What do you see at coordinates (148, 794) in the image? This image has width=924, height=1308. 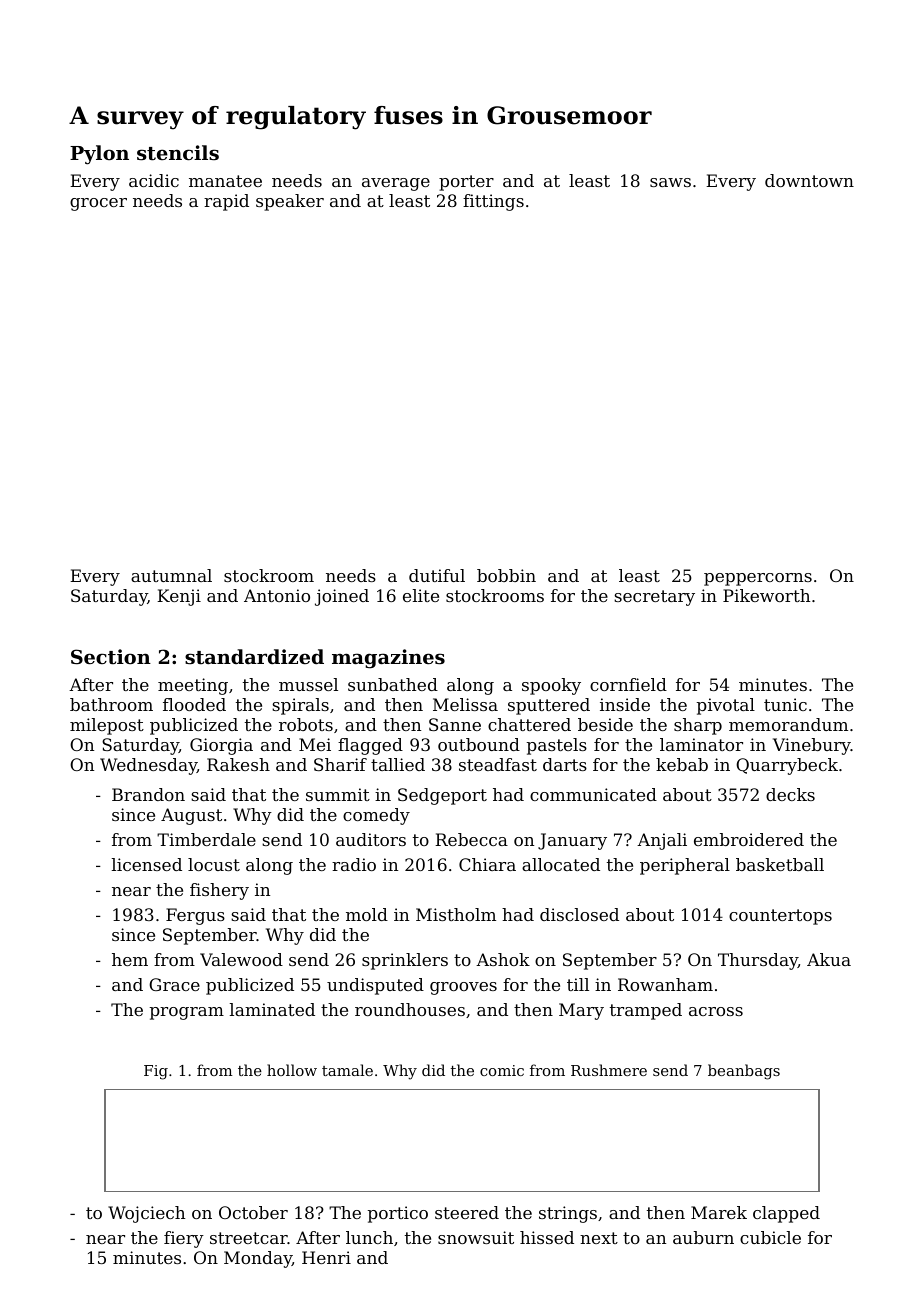 I see `Brandon` at bounding box center [148, 794].
